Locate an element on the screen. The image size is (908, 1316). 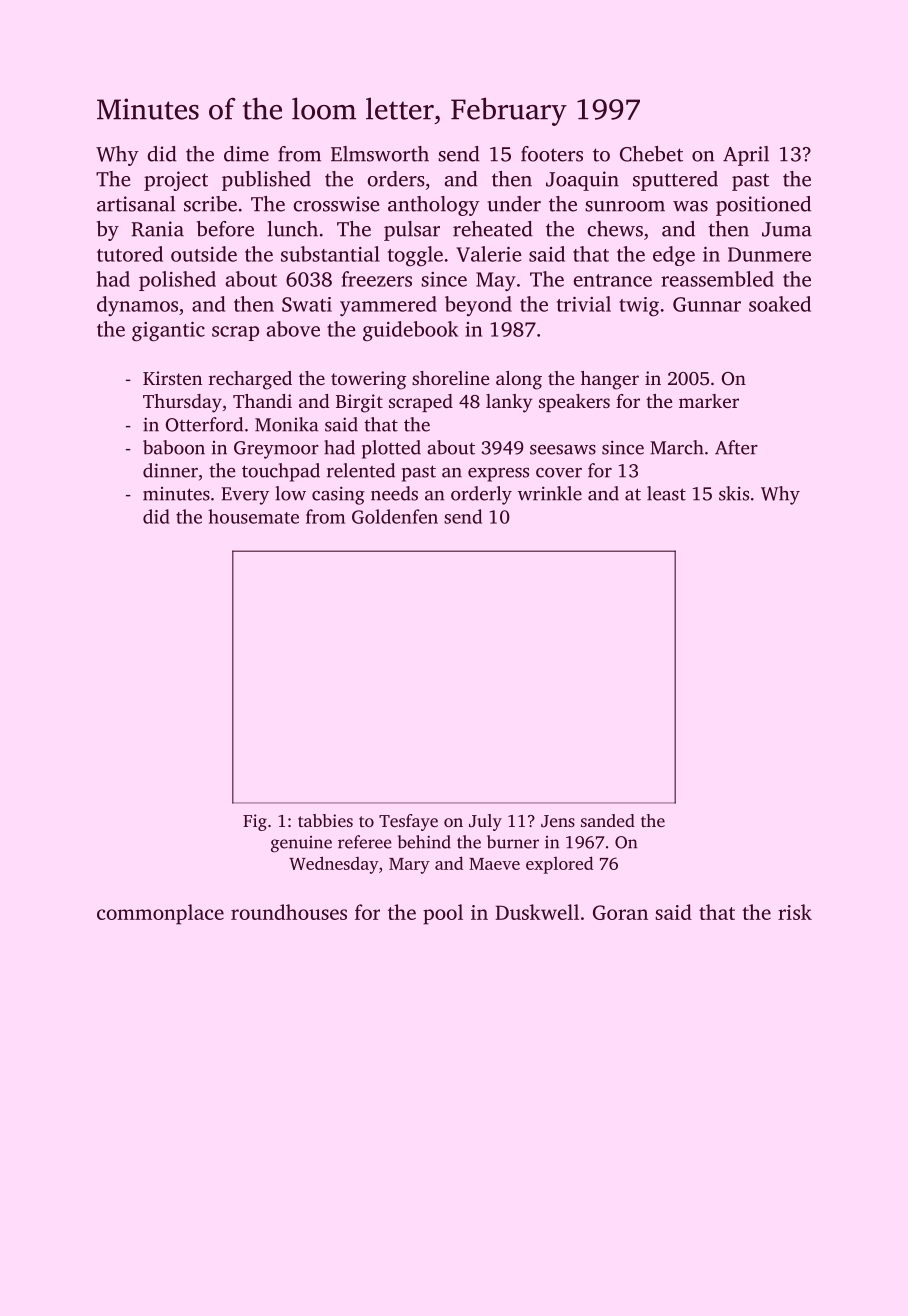
July is located at coordinates (485, 822).
